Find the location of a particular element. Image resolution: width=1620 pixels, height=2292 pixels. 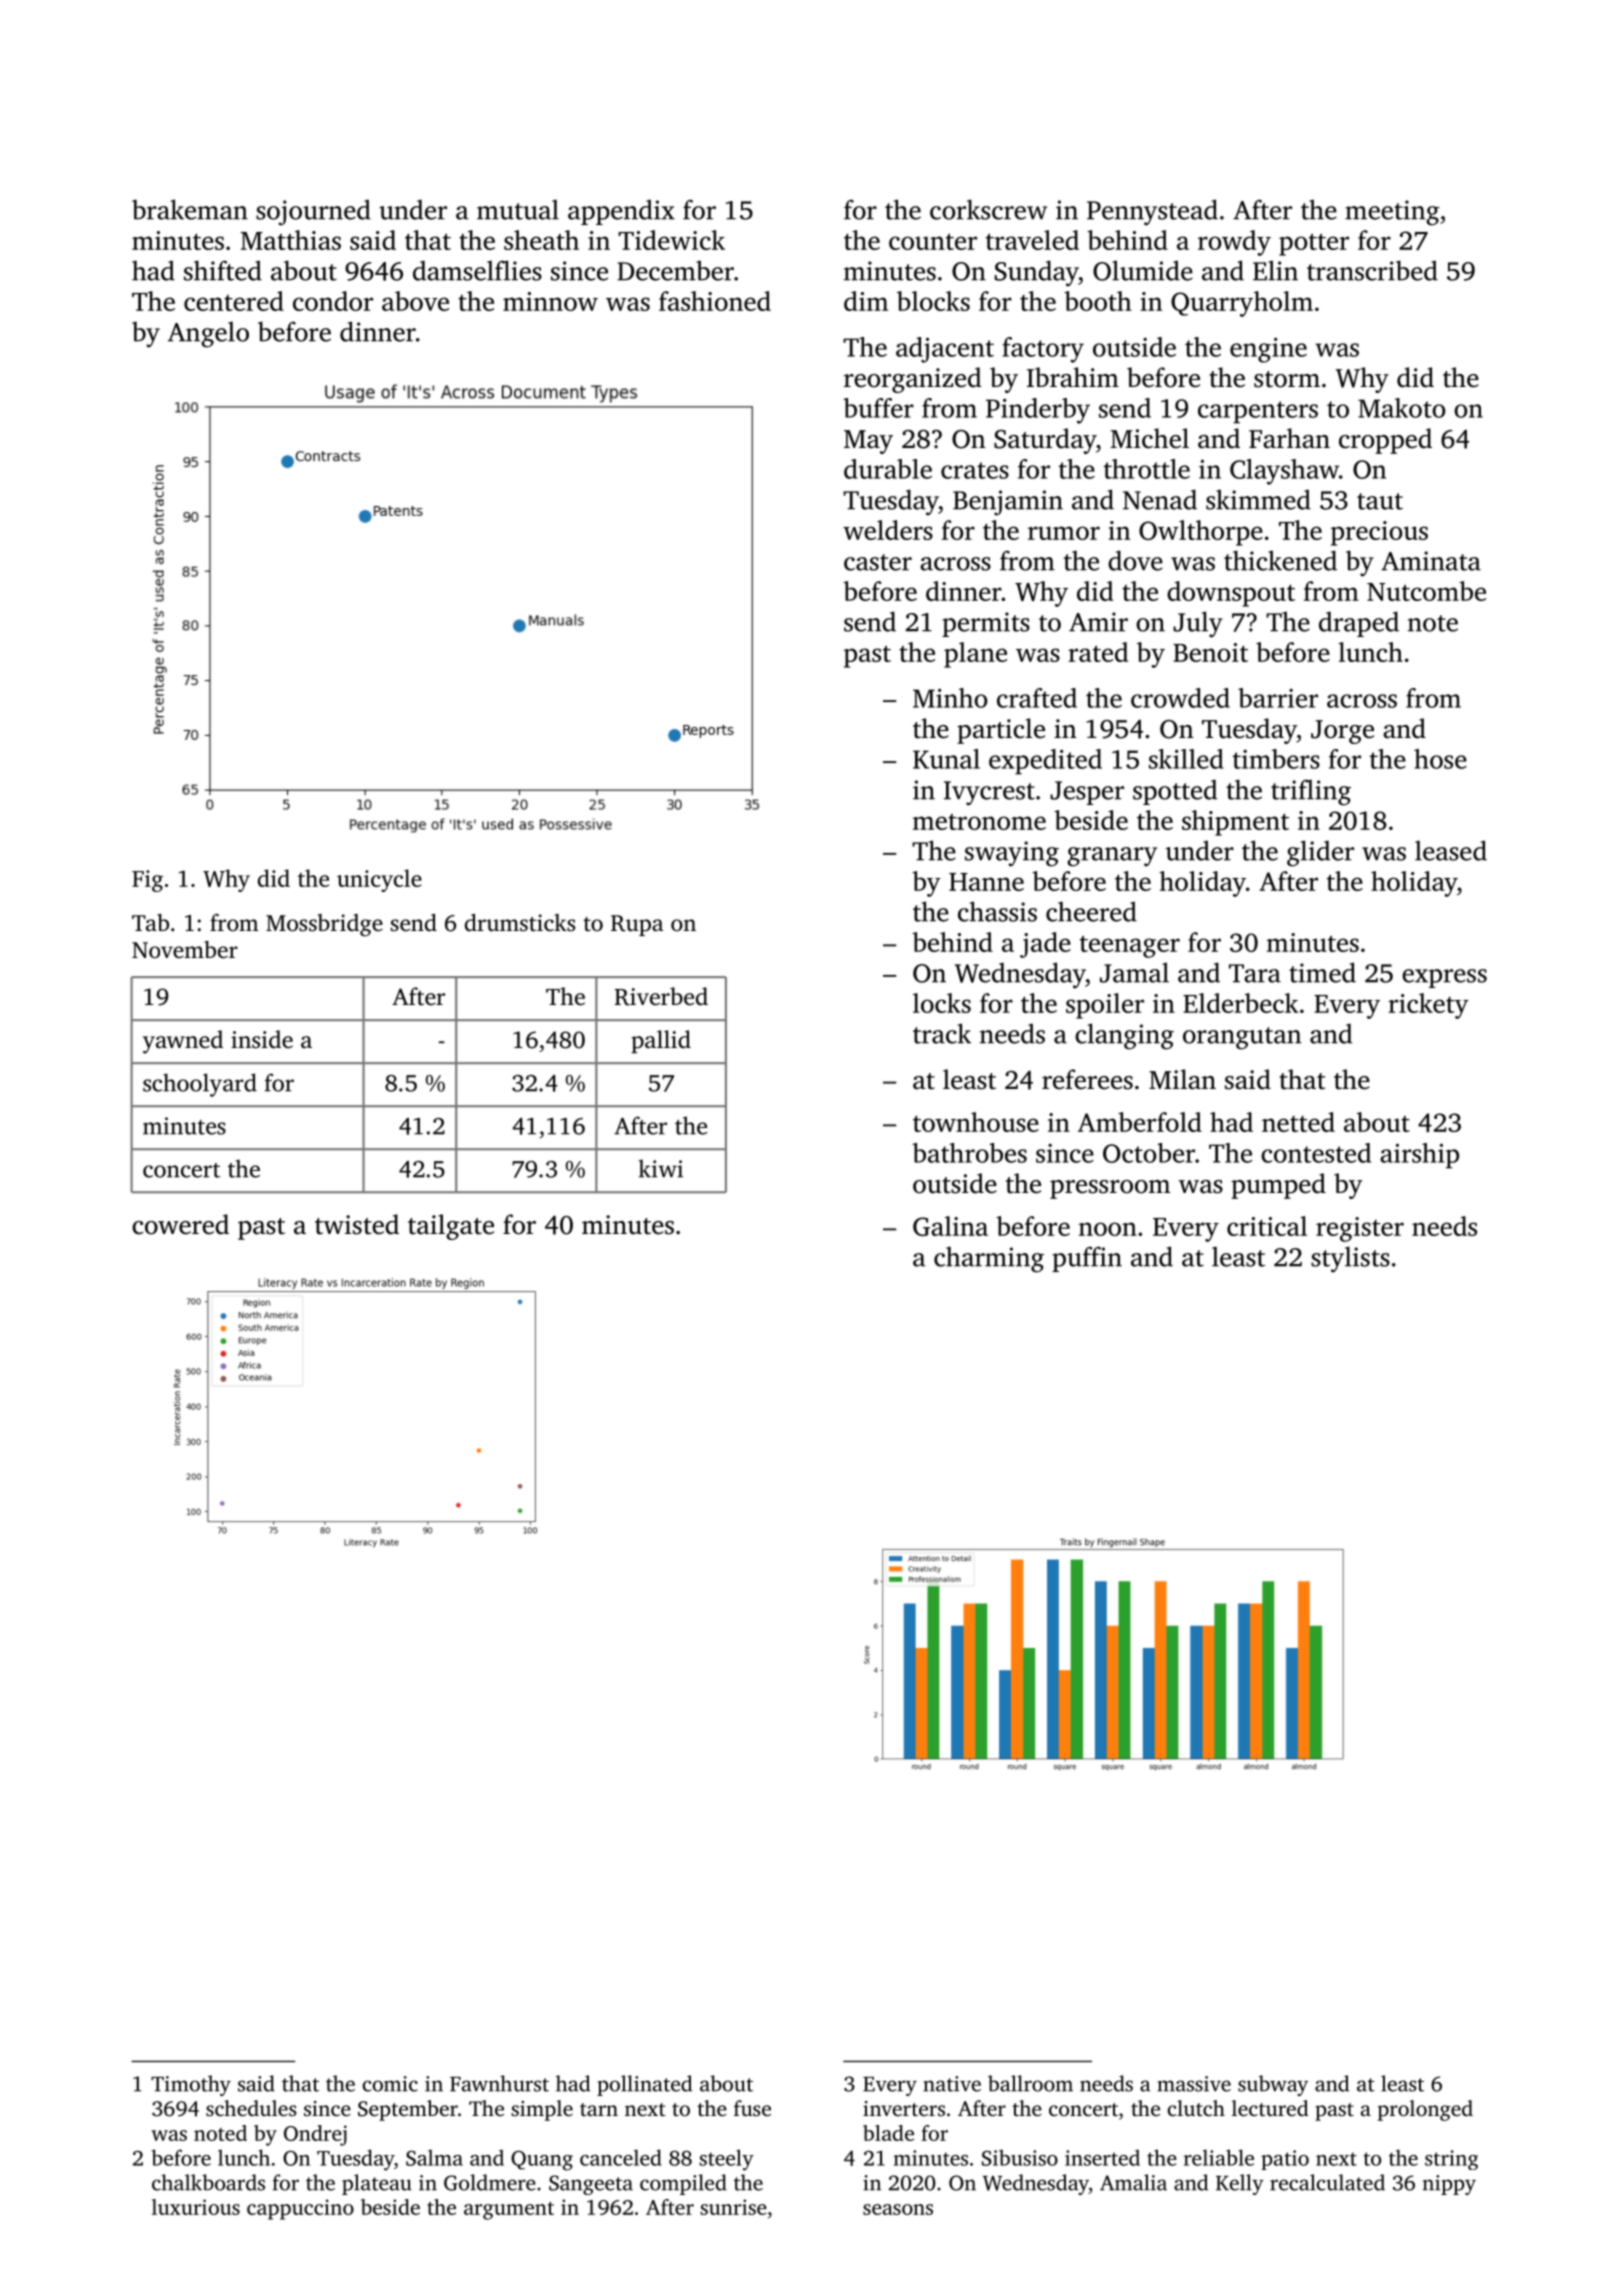

dim is located at coordinates (866, 301).
